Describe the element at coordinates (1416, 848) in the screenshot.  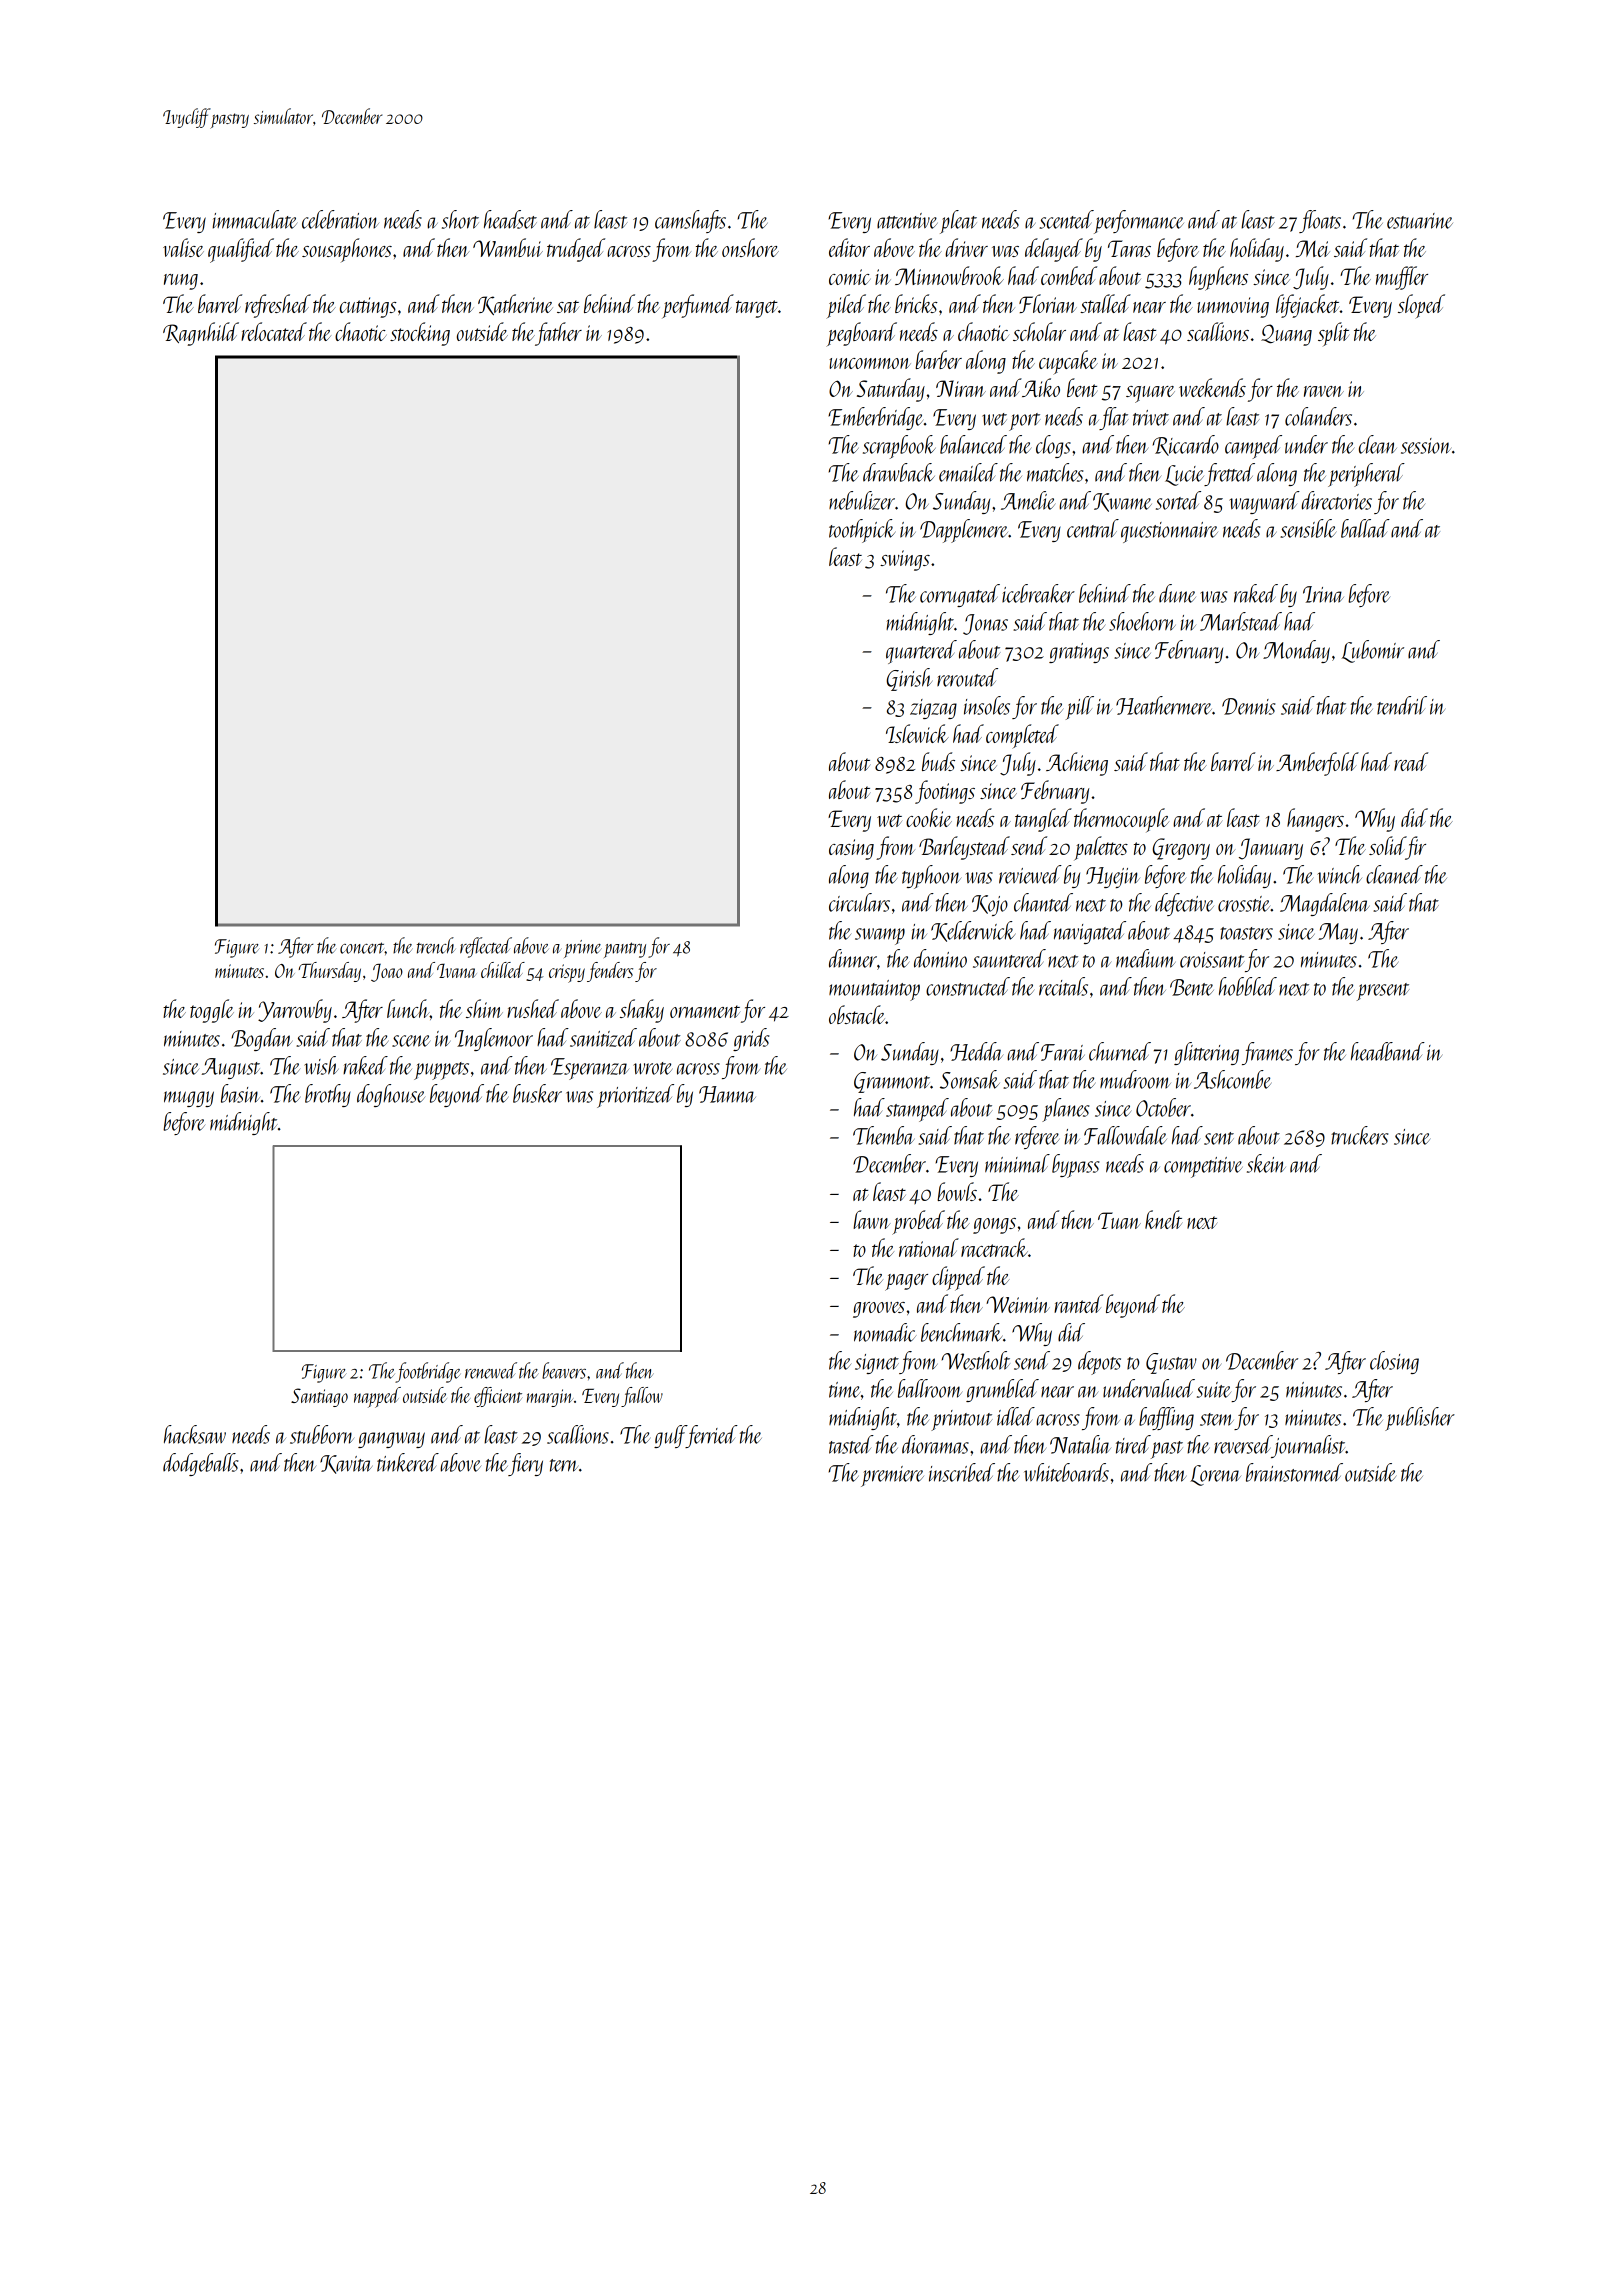
I see `fir` at that location.
